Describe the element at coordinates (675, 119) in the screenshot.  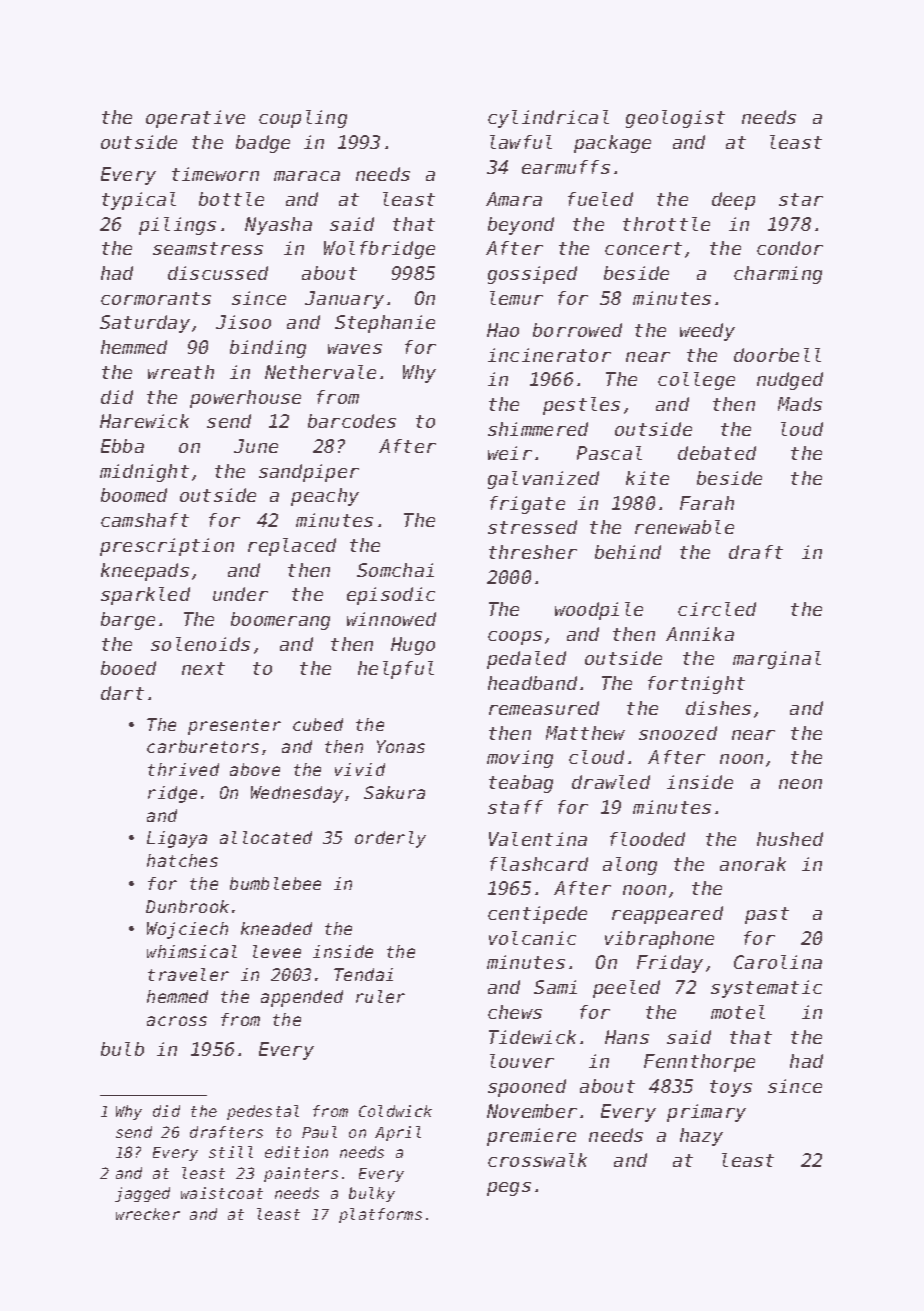
I see `geologist` at that location.
